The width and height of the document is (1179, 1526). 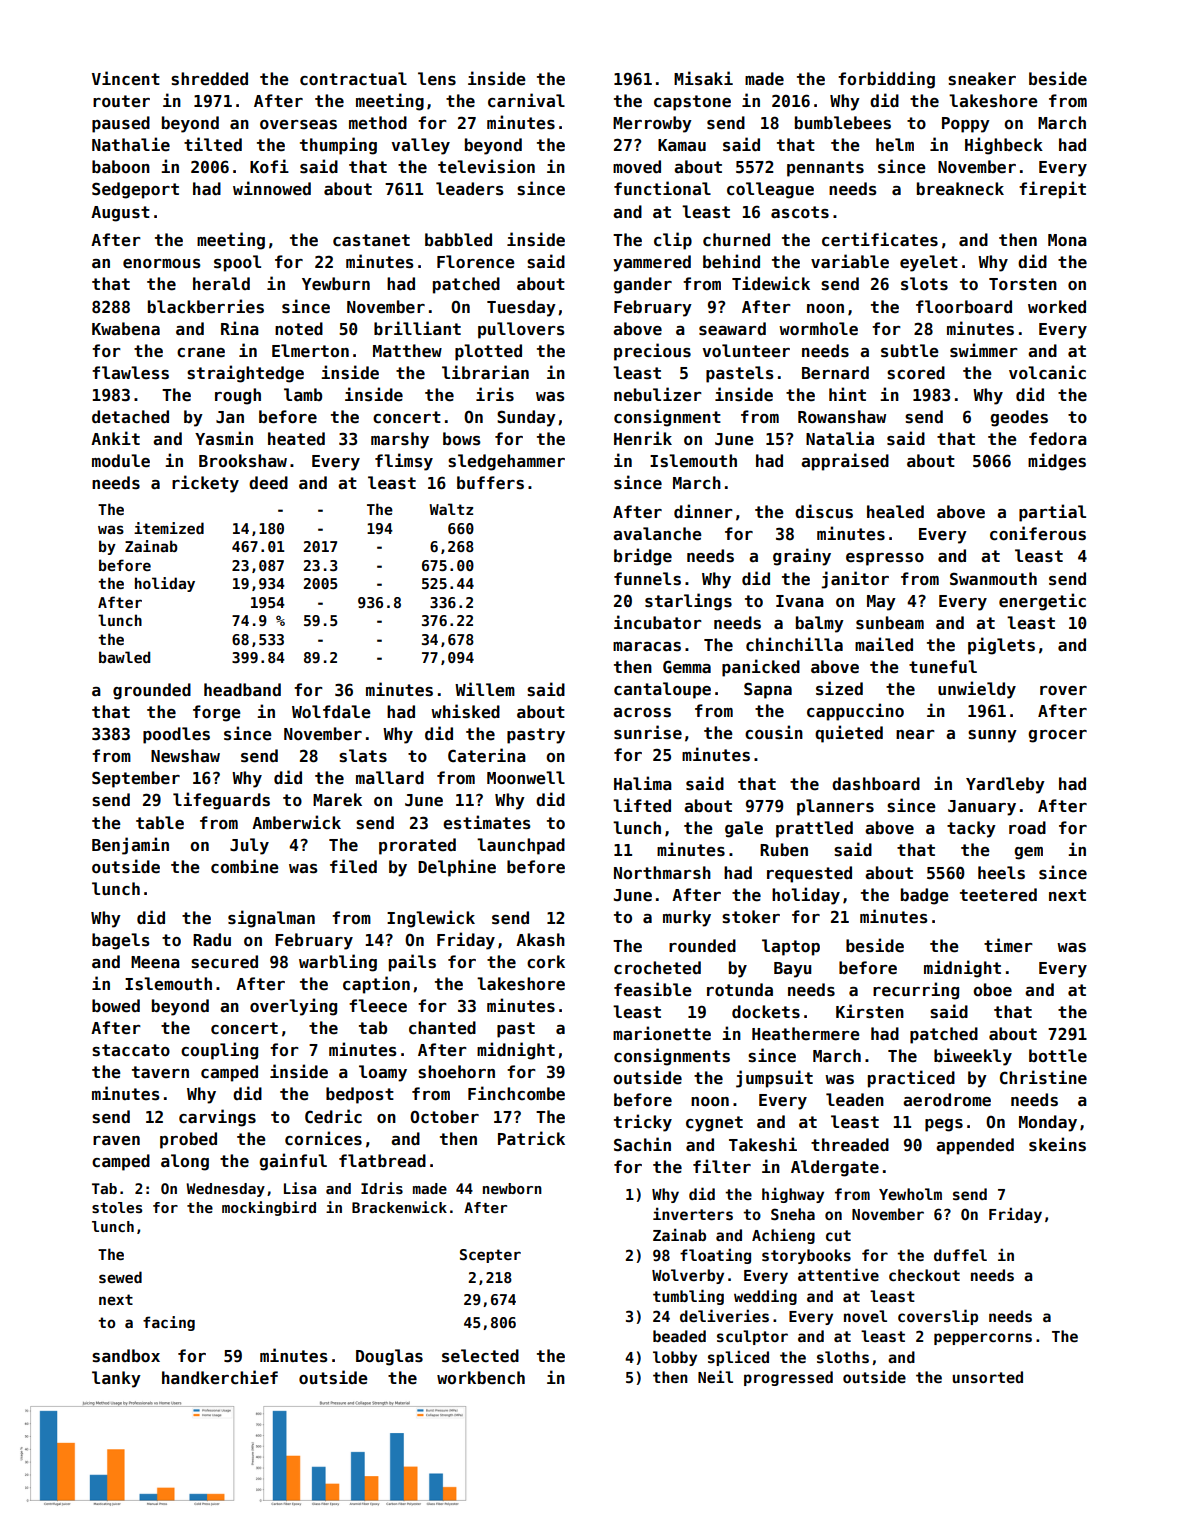 I want to click on tacky, so click(x=971, y=829).
